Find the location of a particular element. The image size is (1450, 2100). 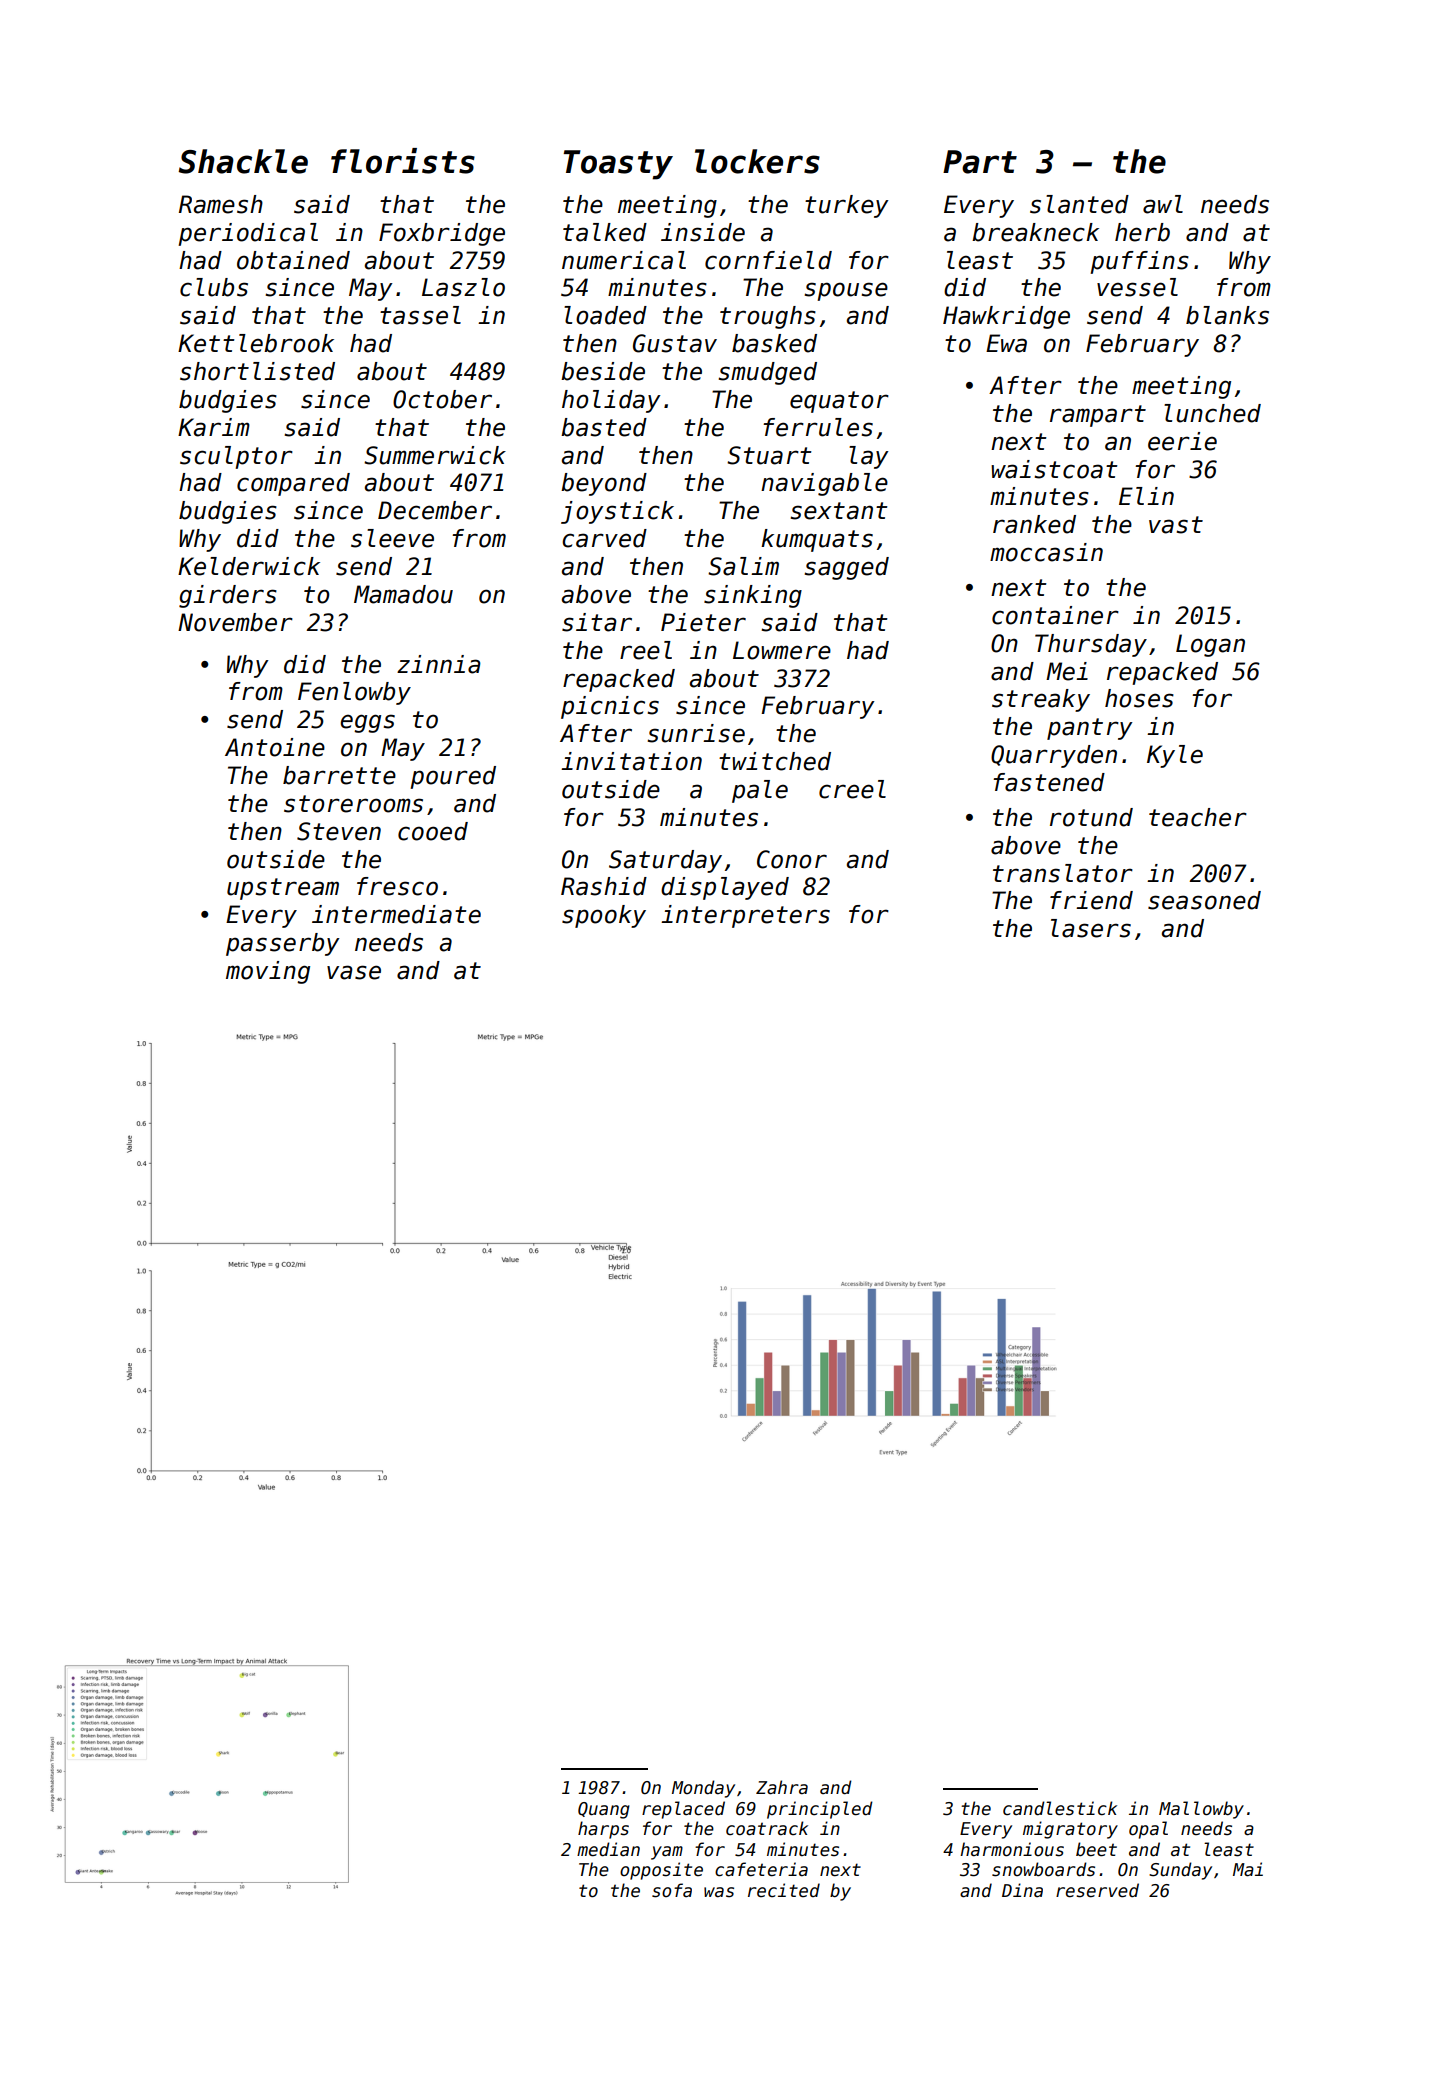

talked is located at coordinates (605, 232).
